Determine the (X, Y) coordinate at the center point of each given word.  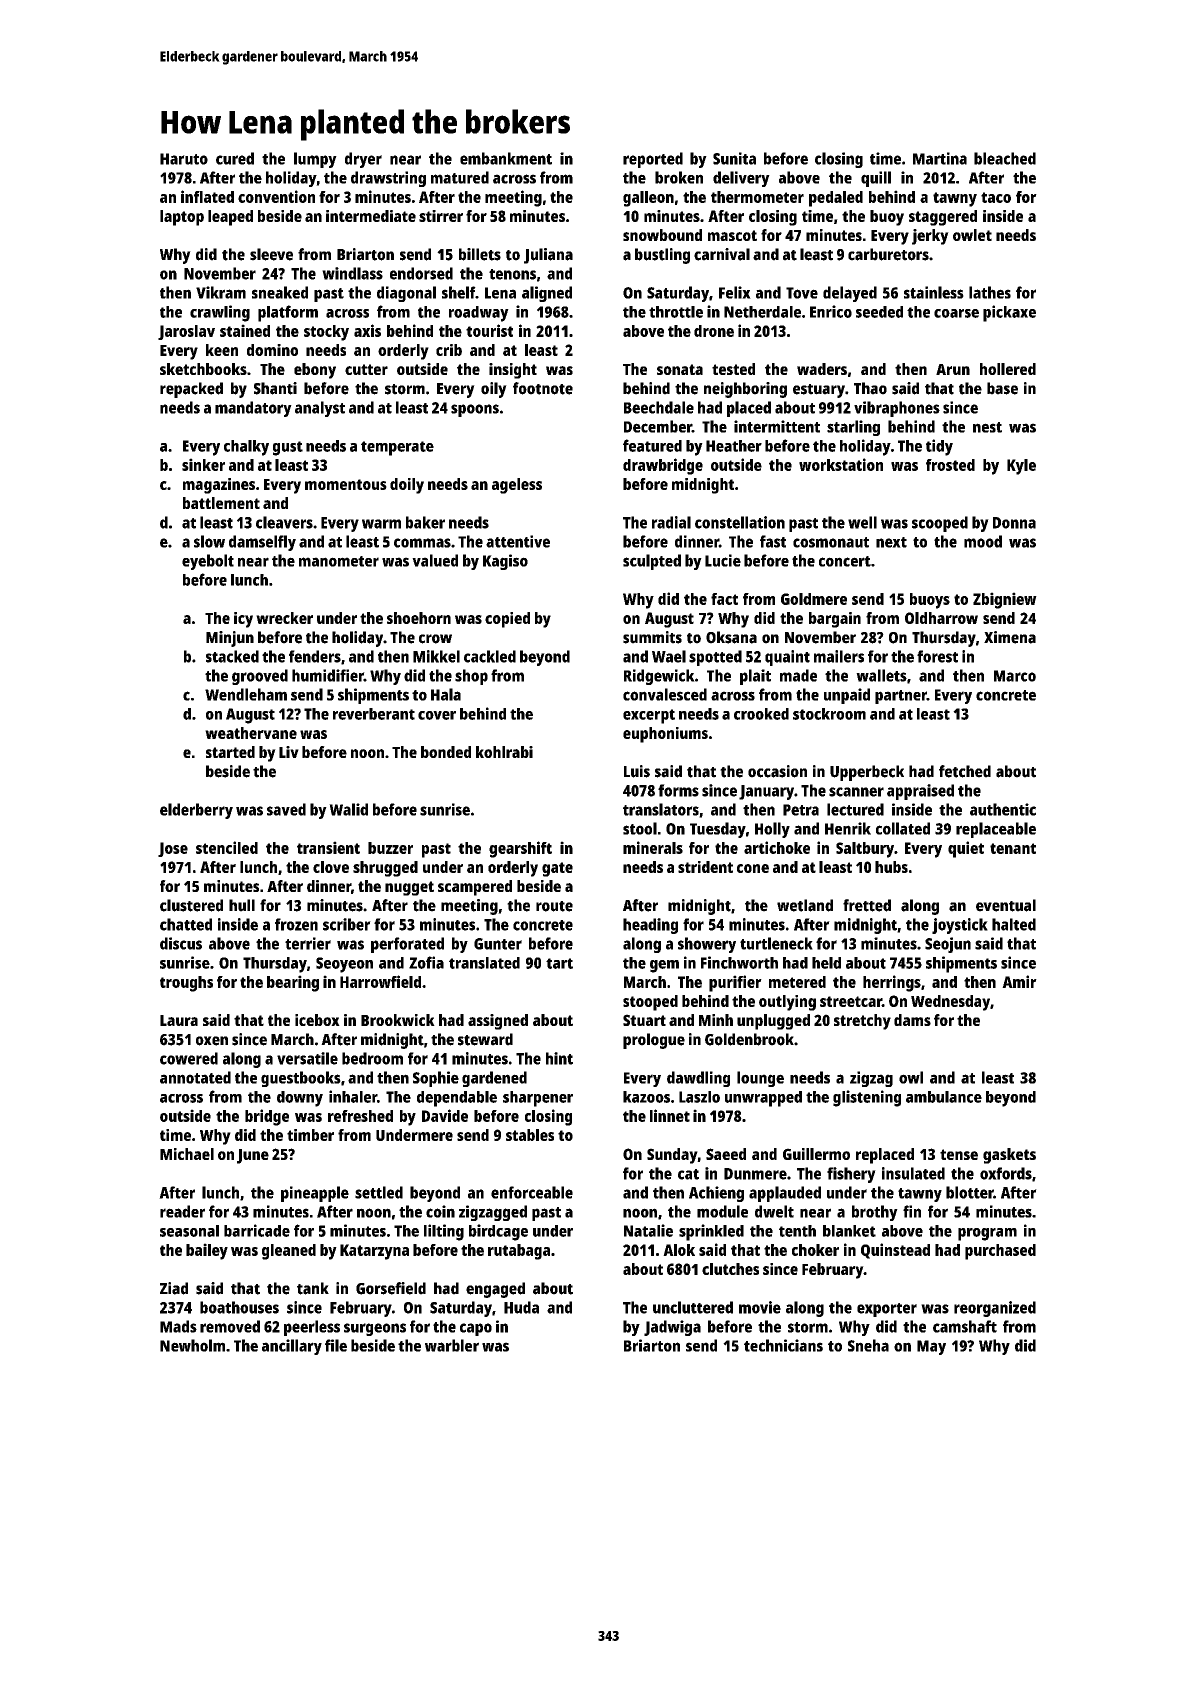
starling (853, 428)
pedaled (836, 199)
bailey (207, 1251)
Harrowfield (380, 981)
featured (652, 445)
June (253, 1156)
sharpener (538, 1099)
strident (705, 867)
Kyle (1021, 467)
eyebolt (208, 562)
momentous (346, 484)
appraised (920, 792)
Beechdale (659, 407)
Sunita (734, 158)
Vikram (221, 292)
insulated (913, 1173)
